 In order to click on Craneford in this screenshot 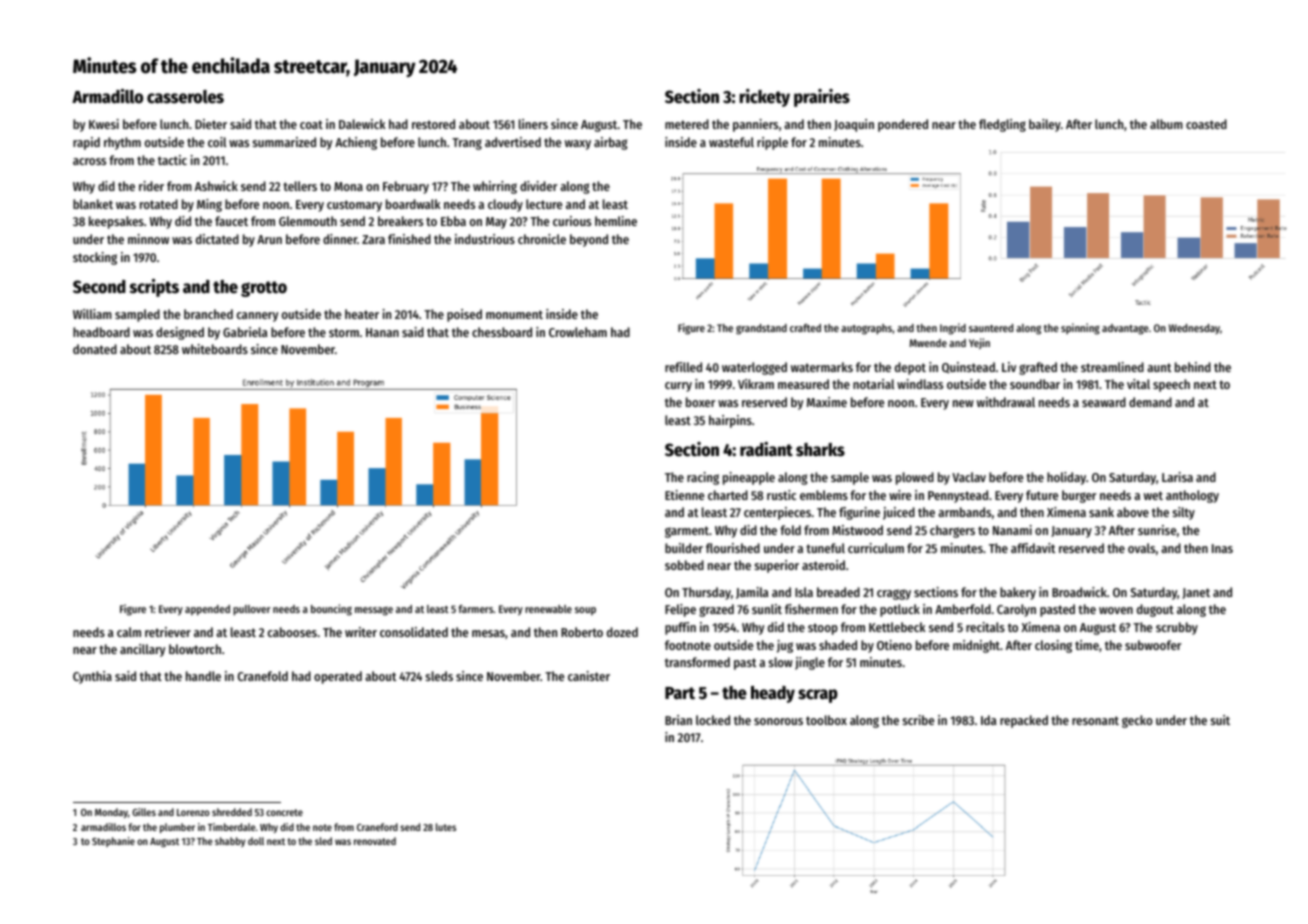, I will do `click(377, 827)`.
